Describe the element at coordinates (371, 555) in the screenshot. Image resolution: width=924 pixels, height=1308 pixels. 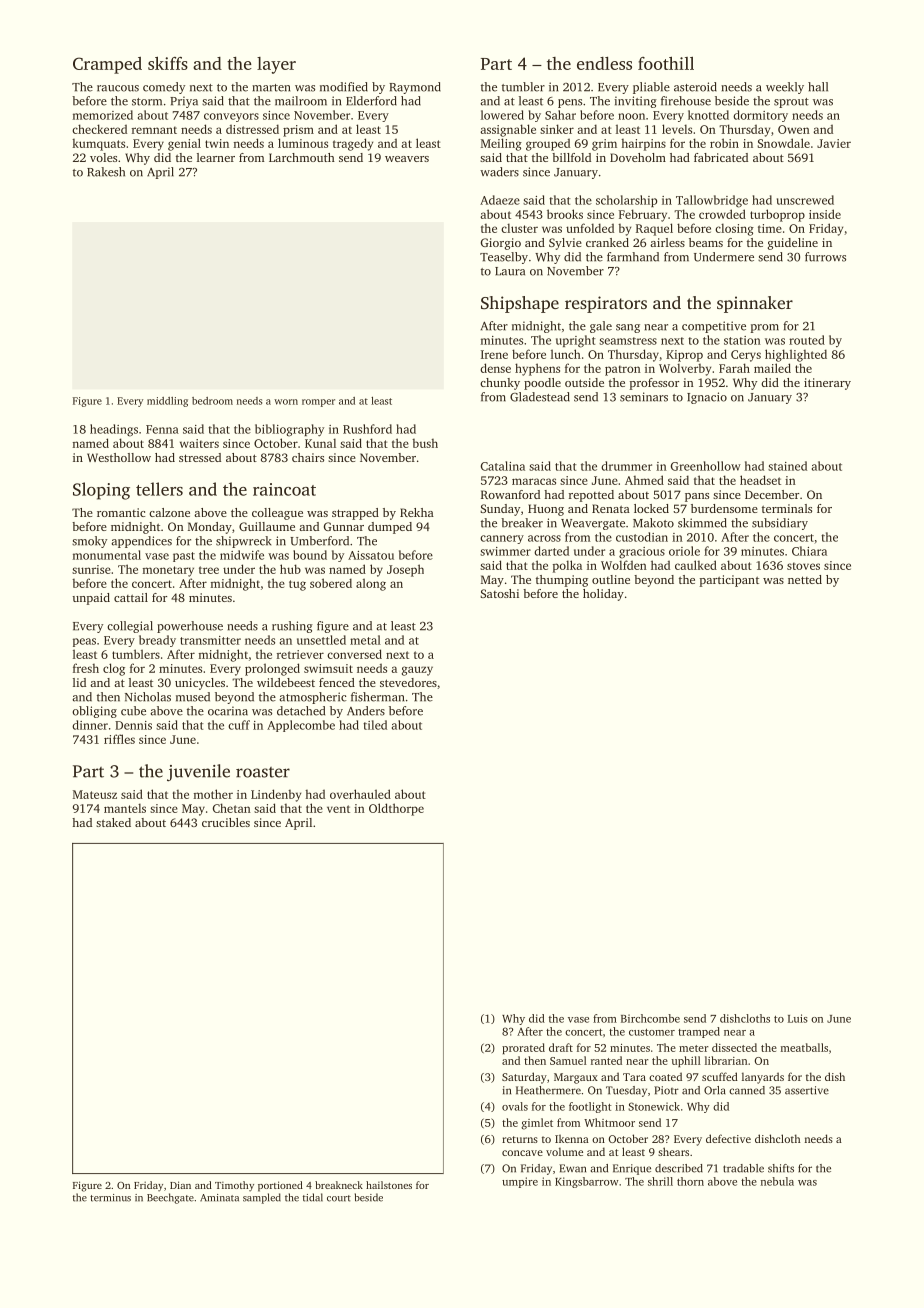
I see `Aissatou` at that location.
